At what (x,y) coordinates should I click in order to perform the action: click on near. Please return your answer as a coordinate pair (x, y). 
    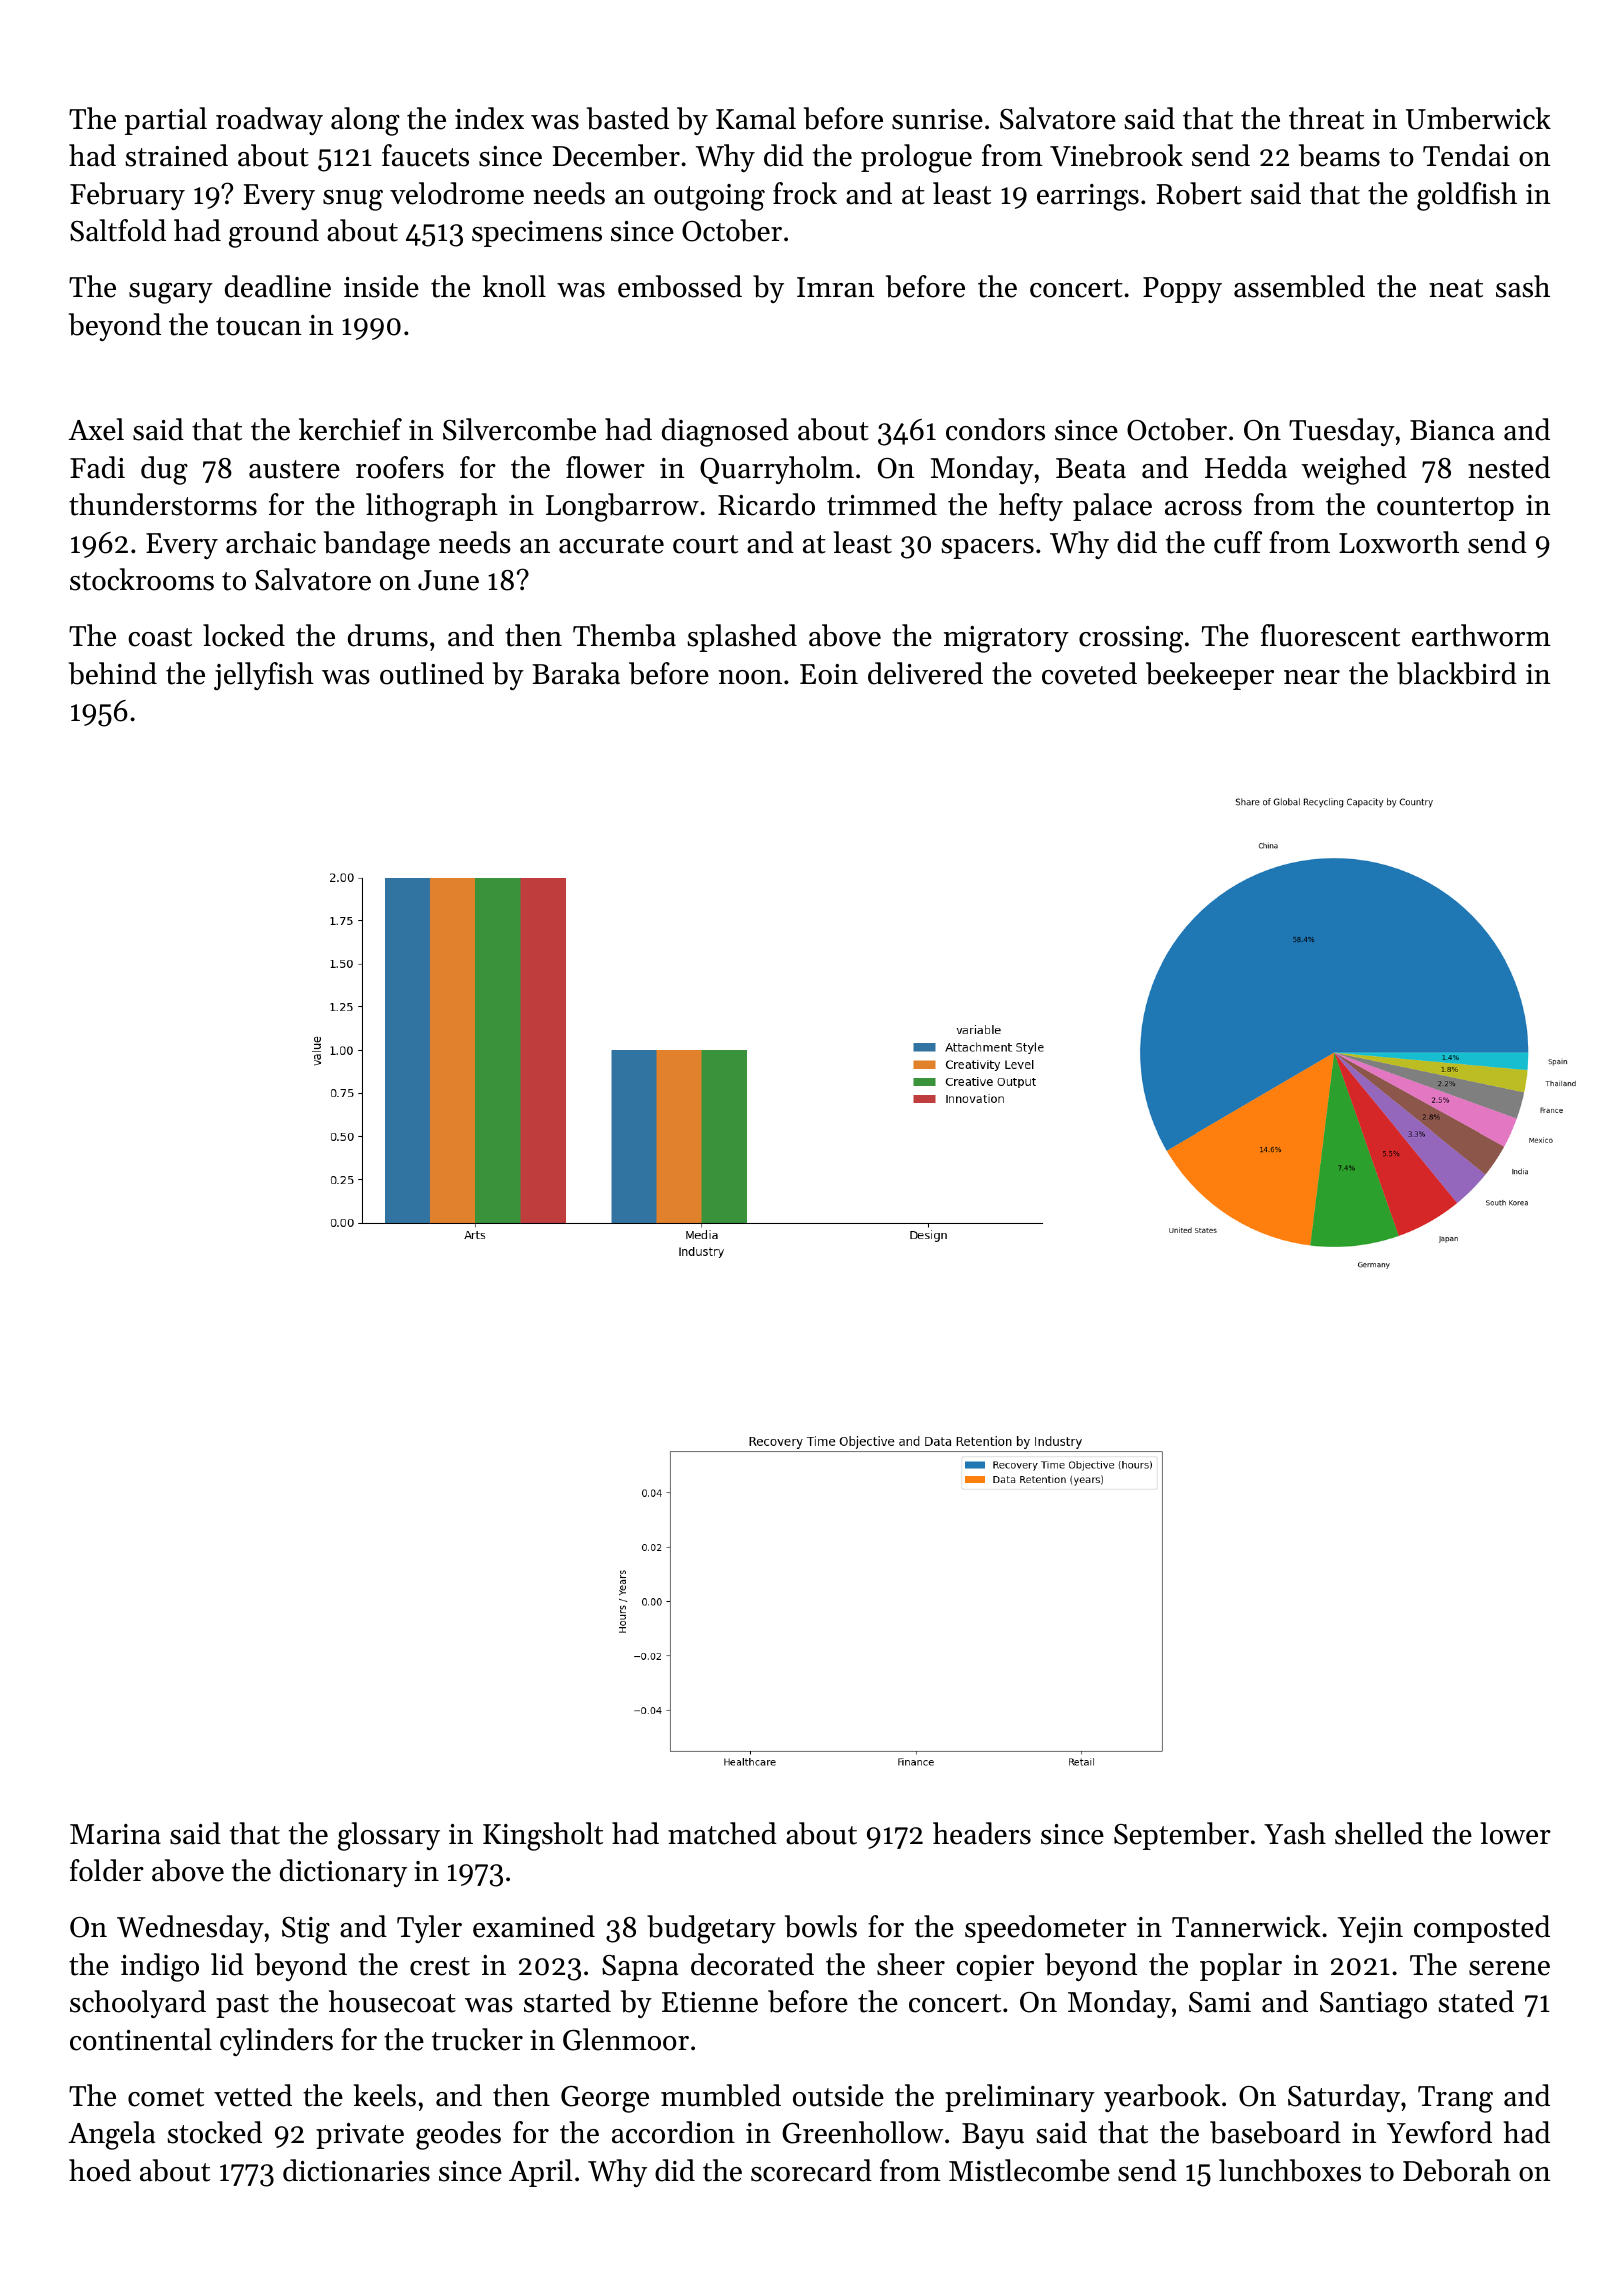
    Looking at the image, I should click on (1312, 677).
